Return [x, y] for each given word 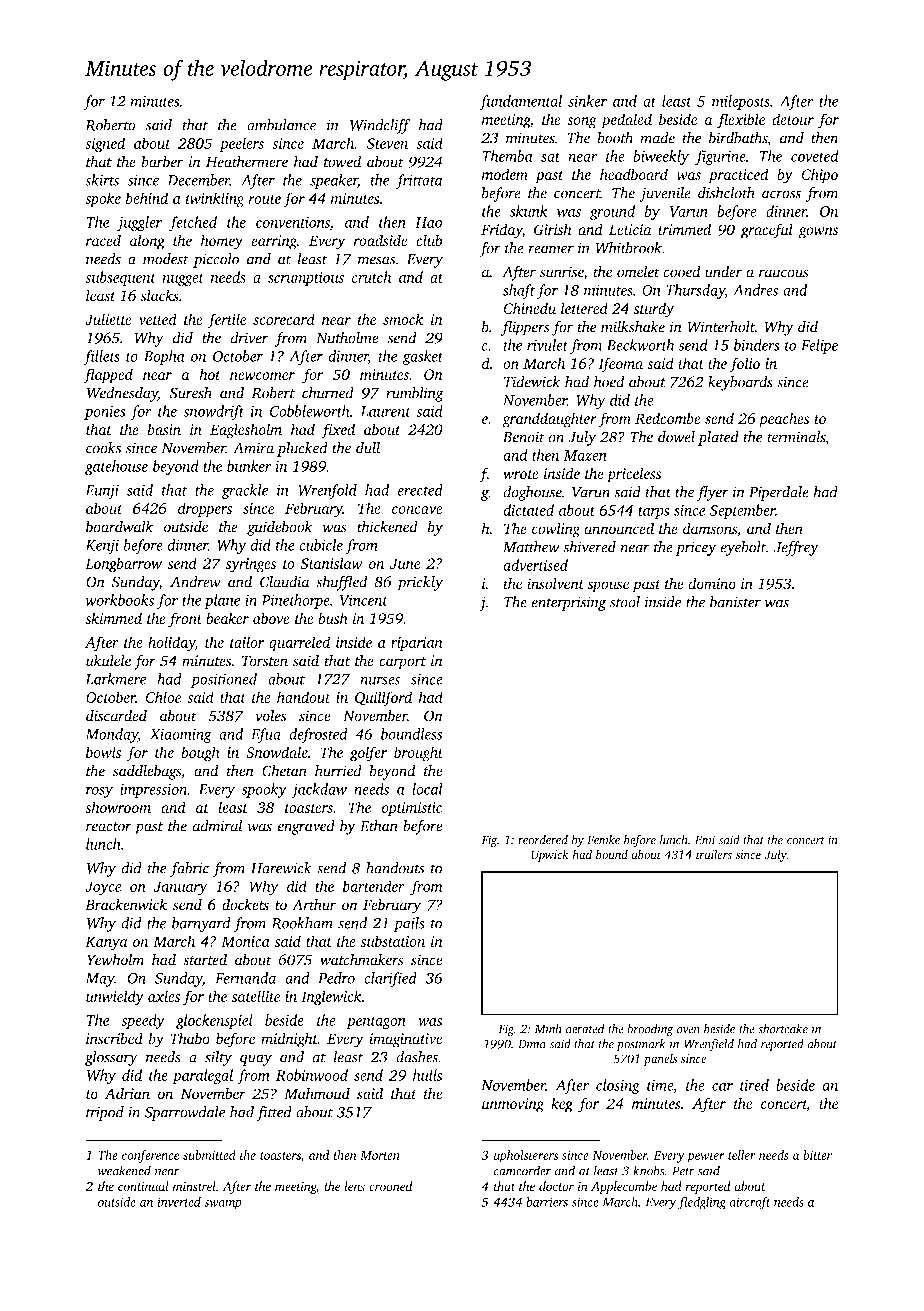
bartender [374, 886]
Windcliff [380, 126]
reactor [109, 827]
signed [105, 145]
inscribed [114, 1038]
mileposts [741, 102]
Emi [705, 840]
